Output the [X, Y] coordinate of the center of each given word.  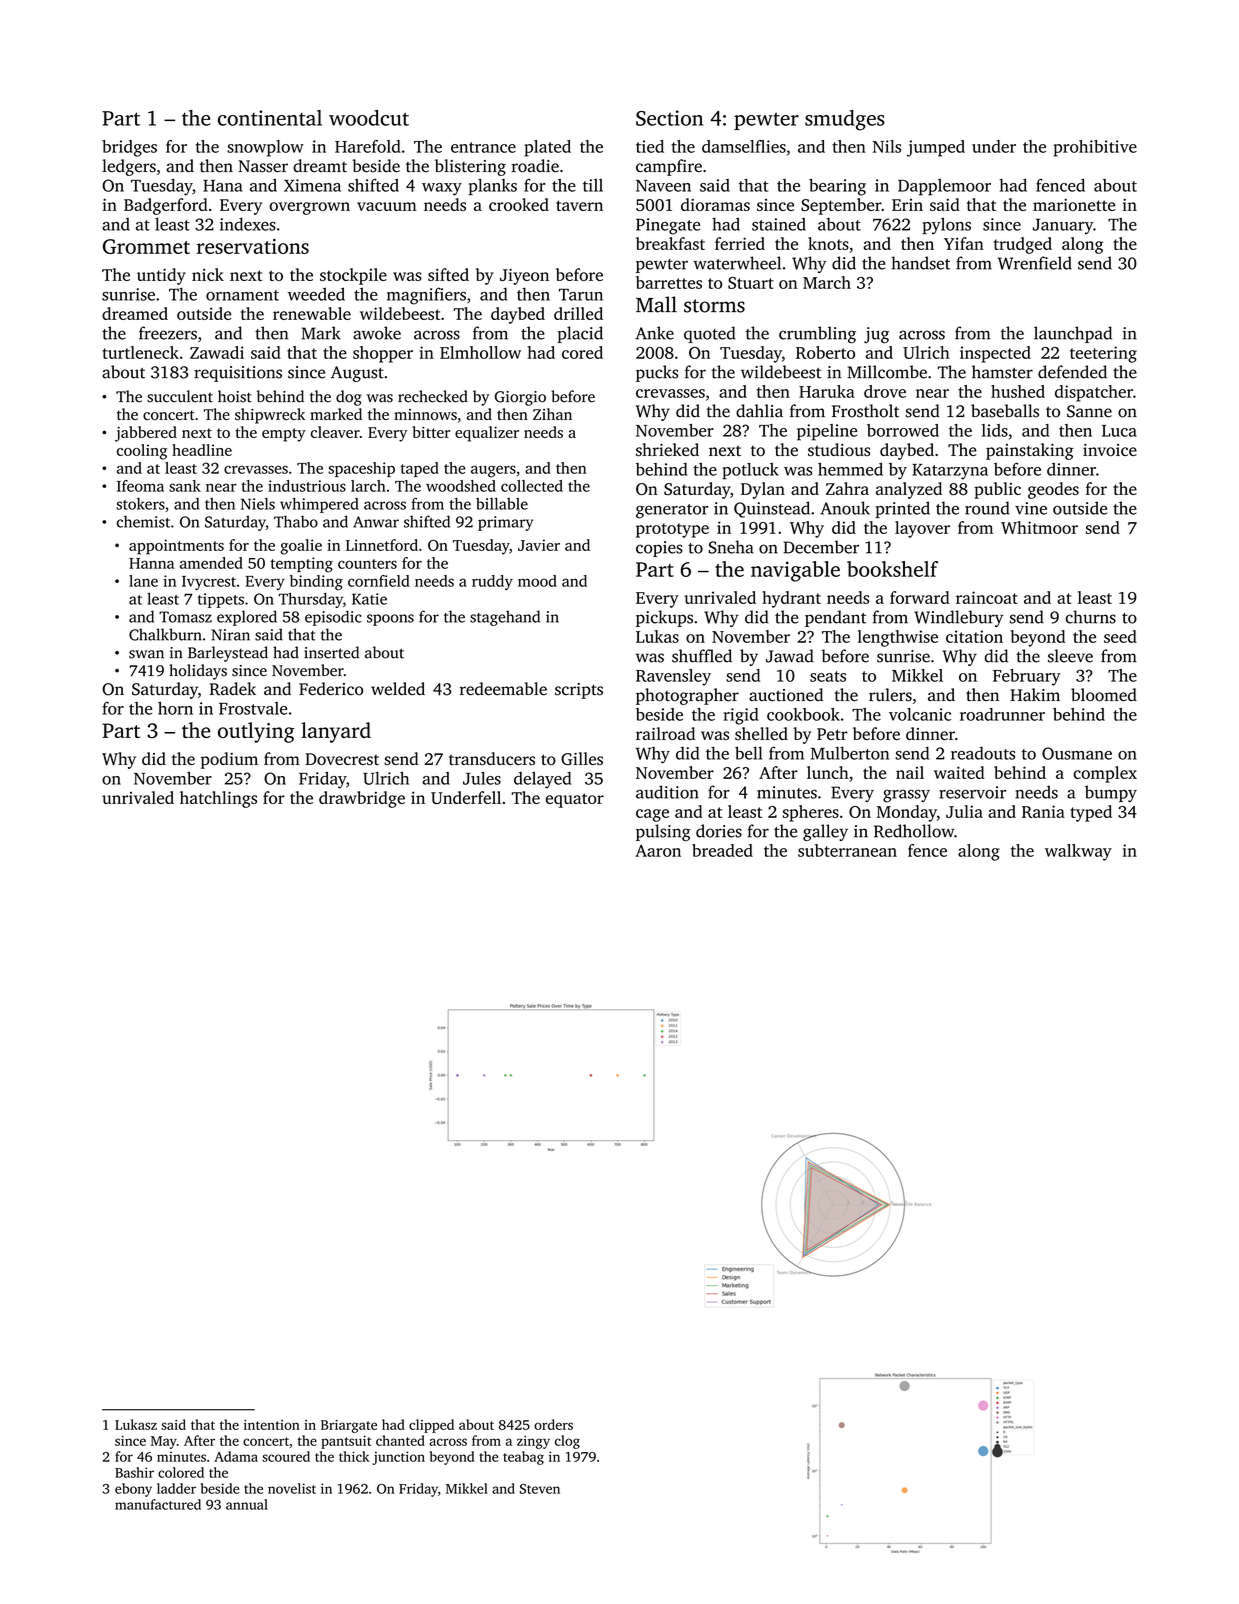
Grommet [146, 246]
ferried [740, 243]
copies [659, 549]
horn [175, 708]
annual [247, 1504]
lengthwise [898, 638]
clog [567, 1442]
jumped [936, 148]
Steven [540, 1489]
